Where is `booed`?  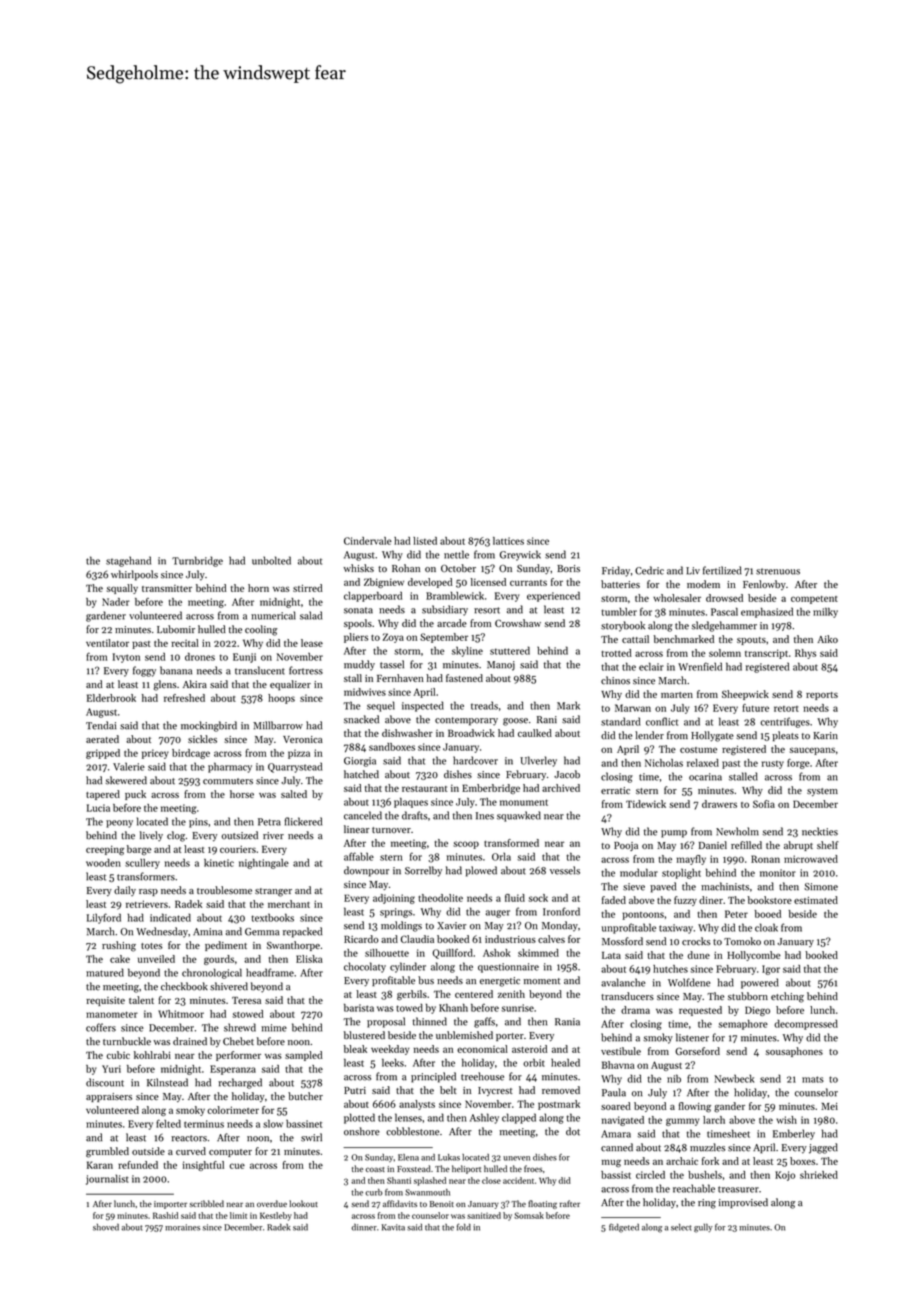
booed is located at coordinates (768, 914).
